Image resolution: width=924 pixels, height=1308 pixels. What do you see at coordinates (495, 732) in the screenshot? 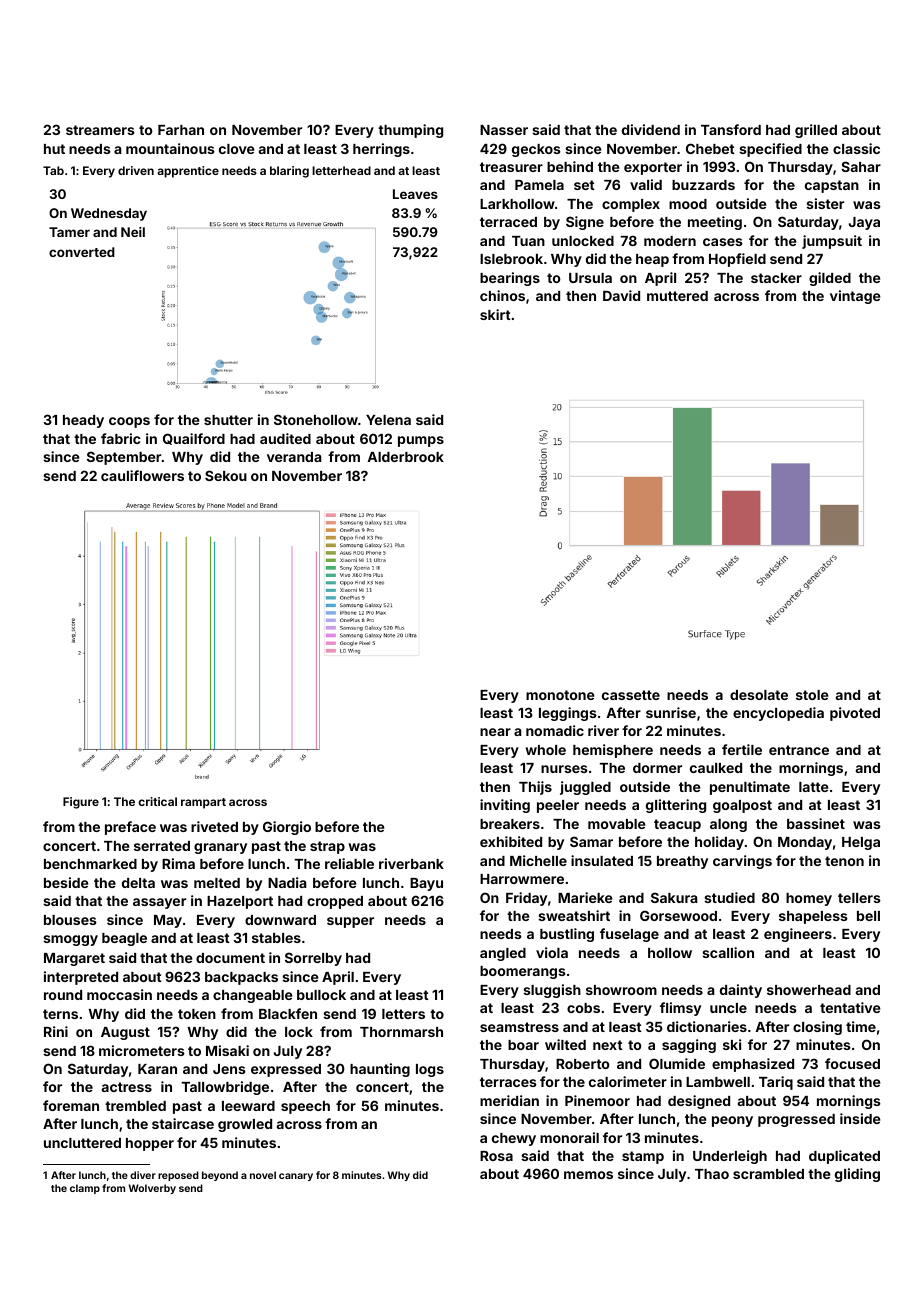
I see `near` at bounding box center [495, 732].
